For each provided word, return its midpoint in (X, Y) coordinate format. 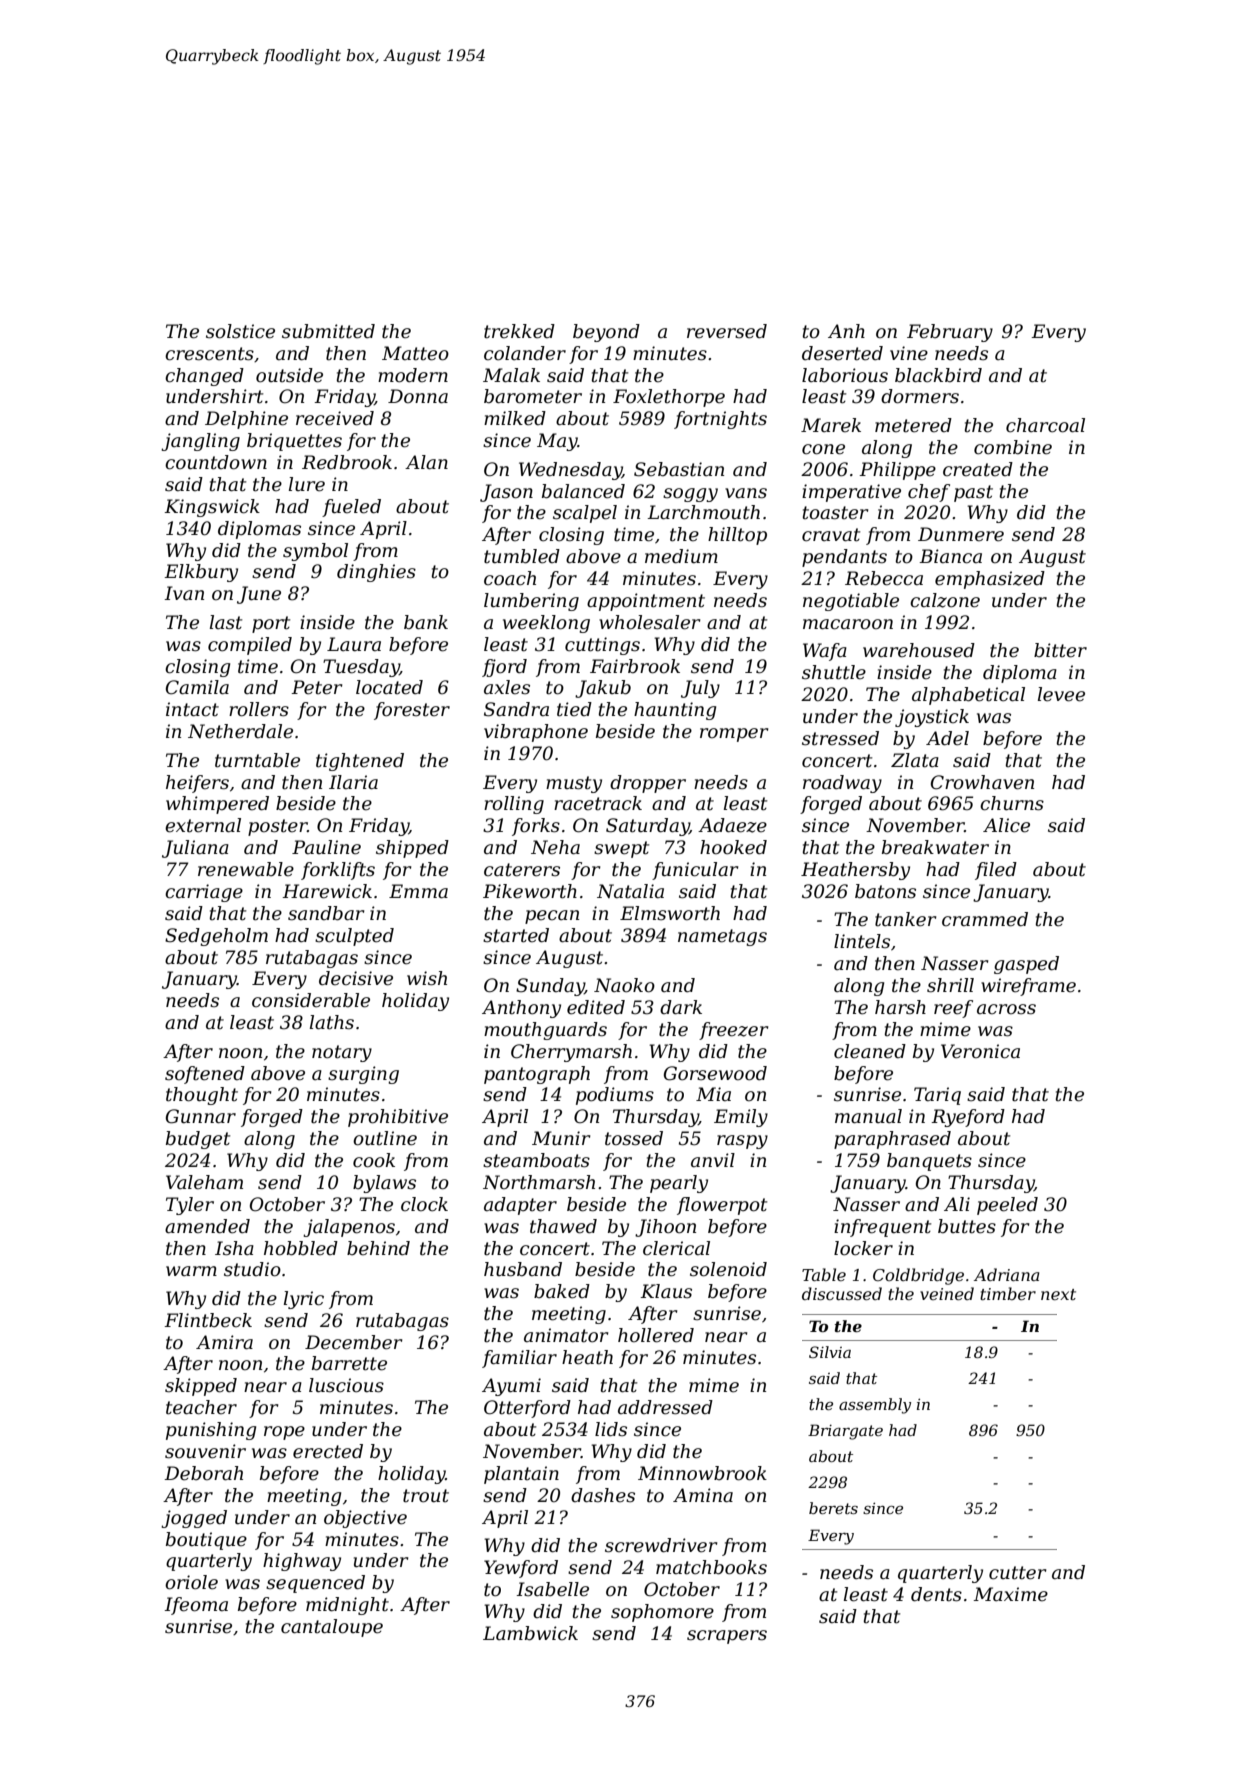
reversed (727, 331)
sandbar (326, 913)
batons (885, 891)
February (950, 333)
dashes (603, 1495)
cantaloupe (332, 1628)
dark (681, 1007)
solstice (240, 331)
